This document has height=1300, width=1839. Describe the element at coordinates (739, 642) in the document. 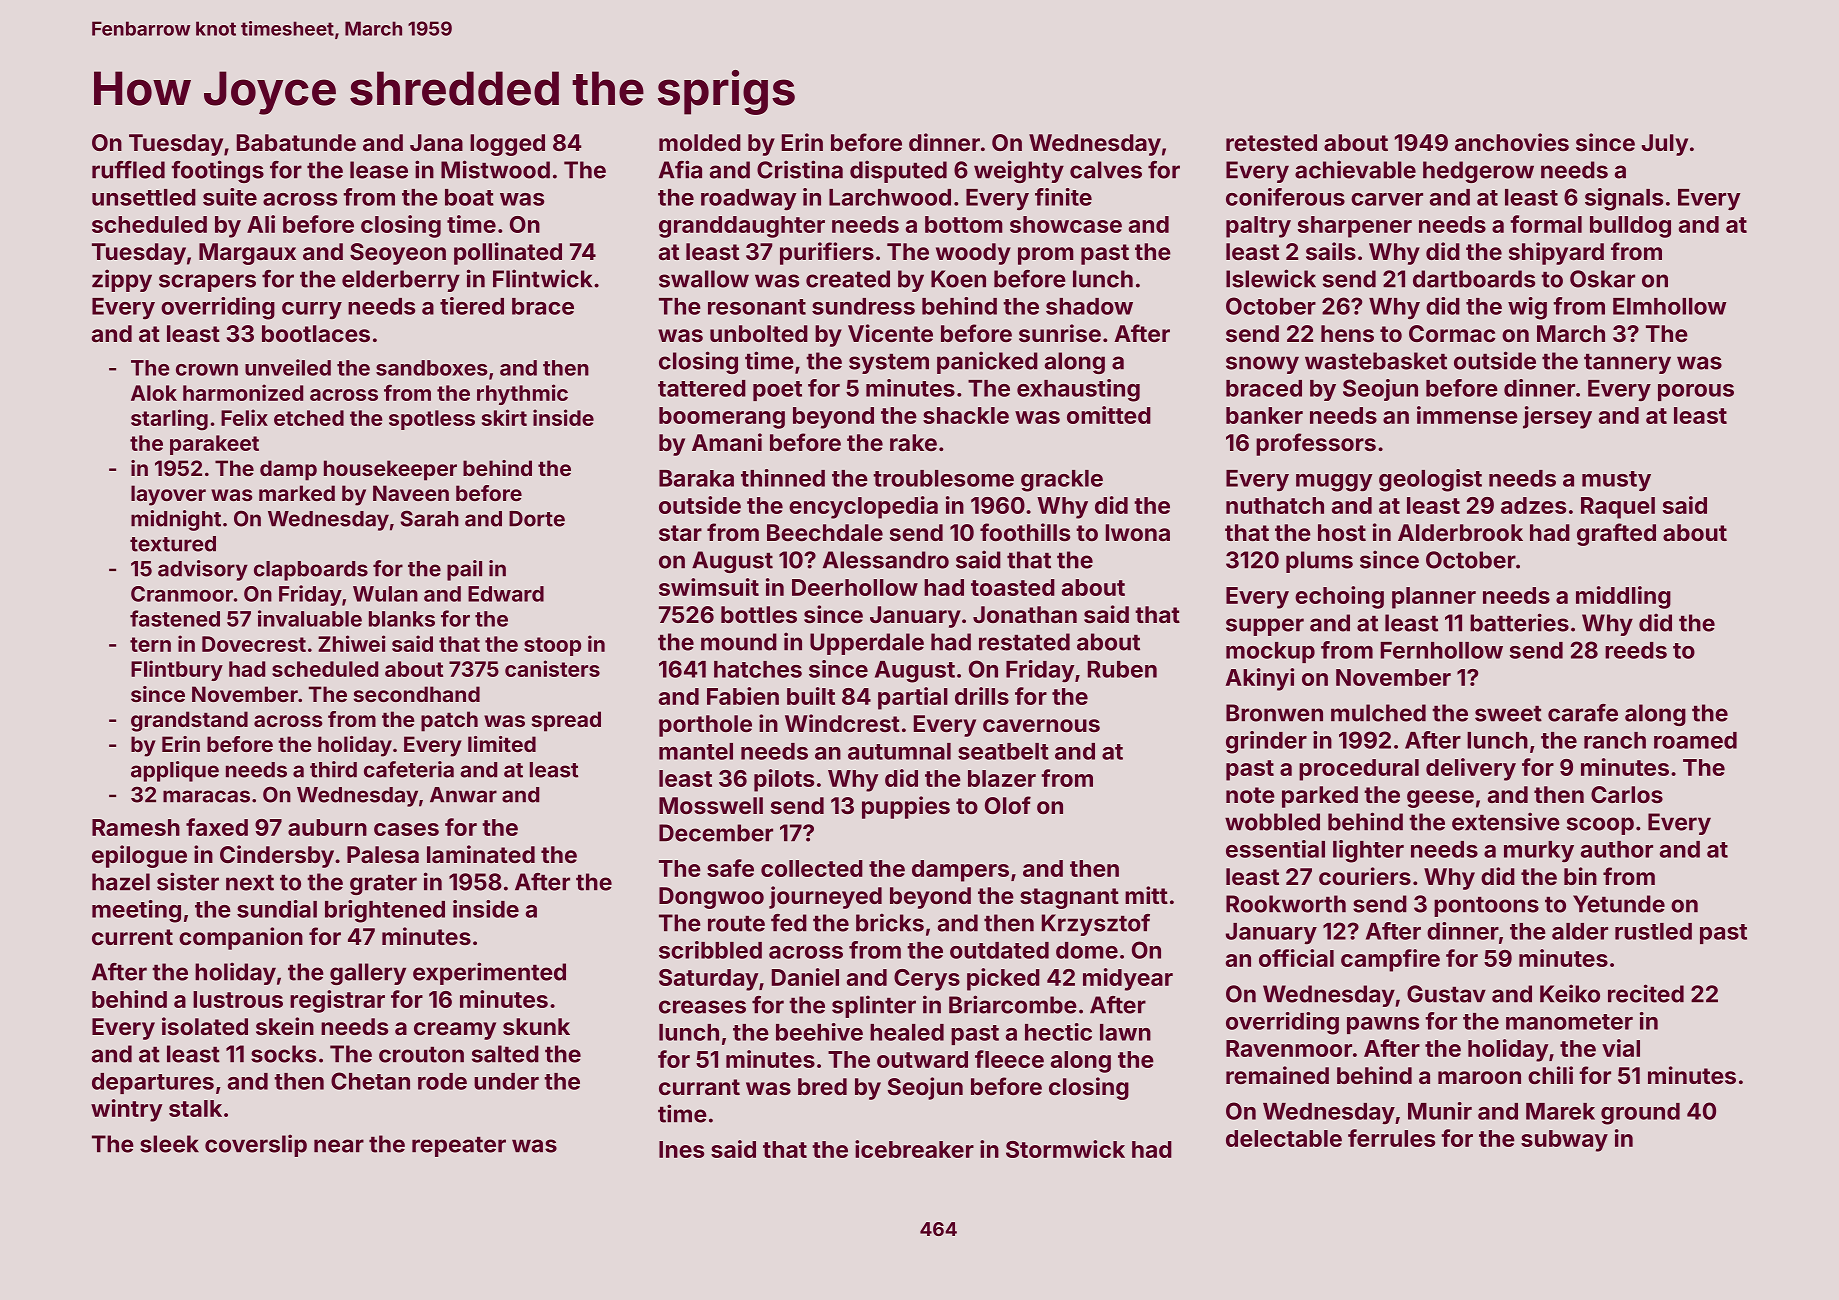

I see `mound` at that location.
